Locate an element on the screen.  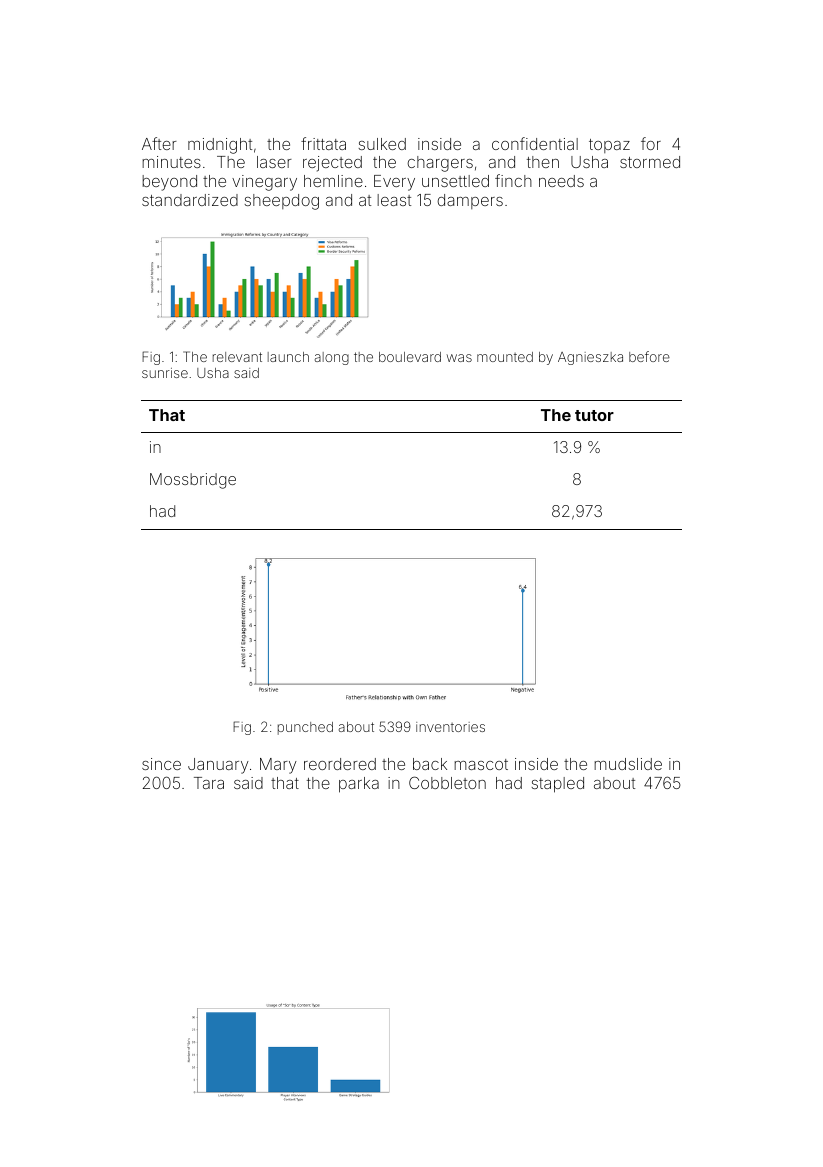
stormed is located at coordinates (650, 162).
